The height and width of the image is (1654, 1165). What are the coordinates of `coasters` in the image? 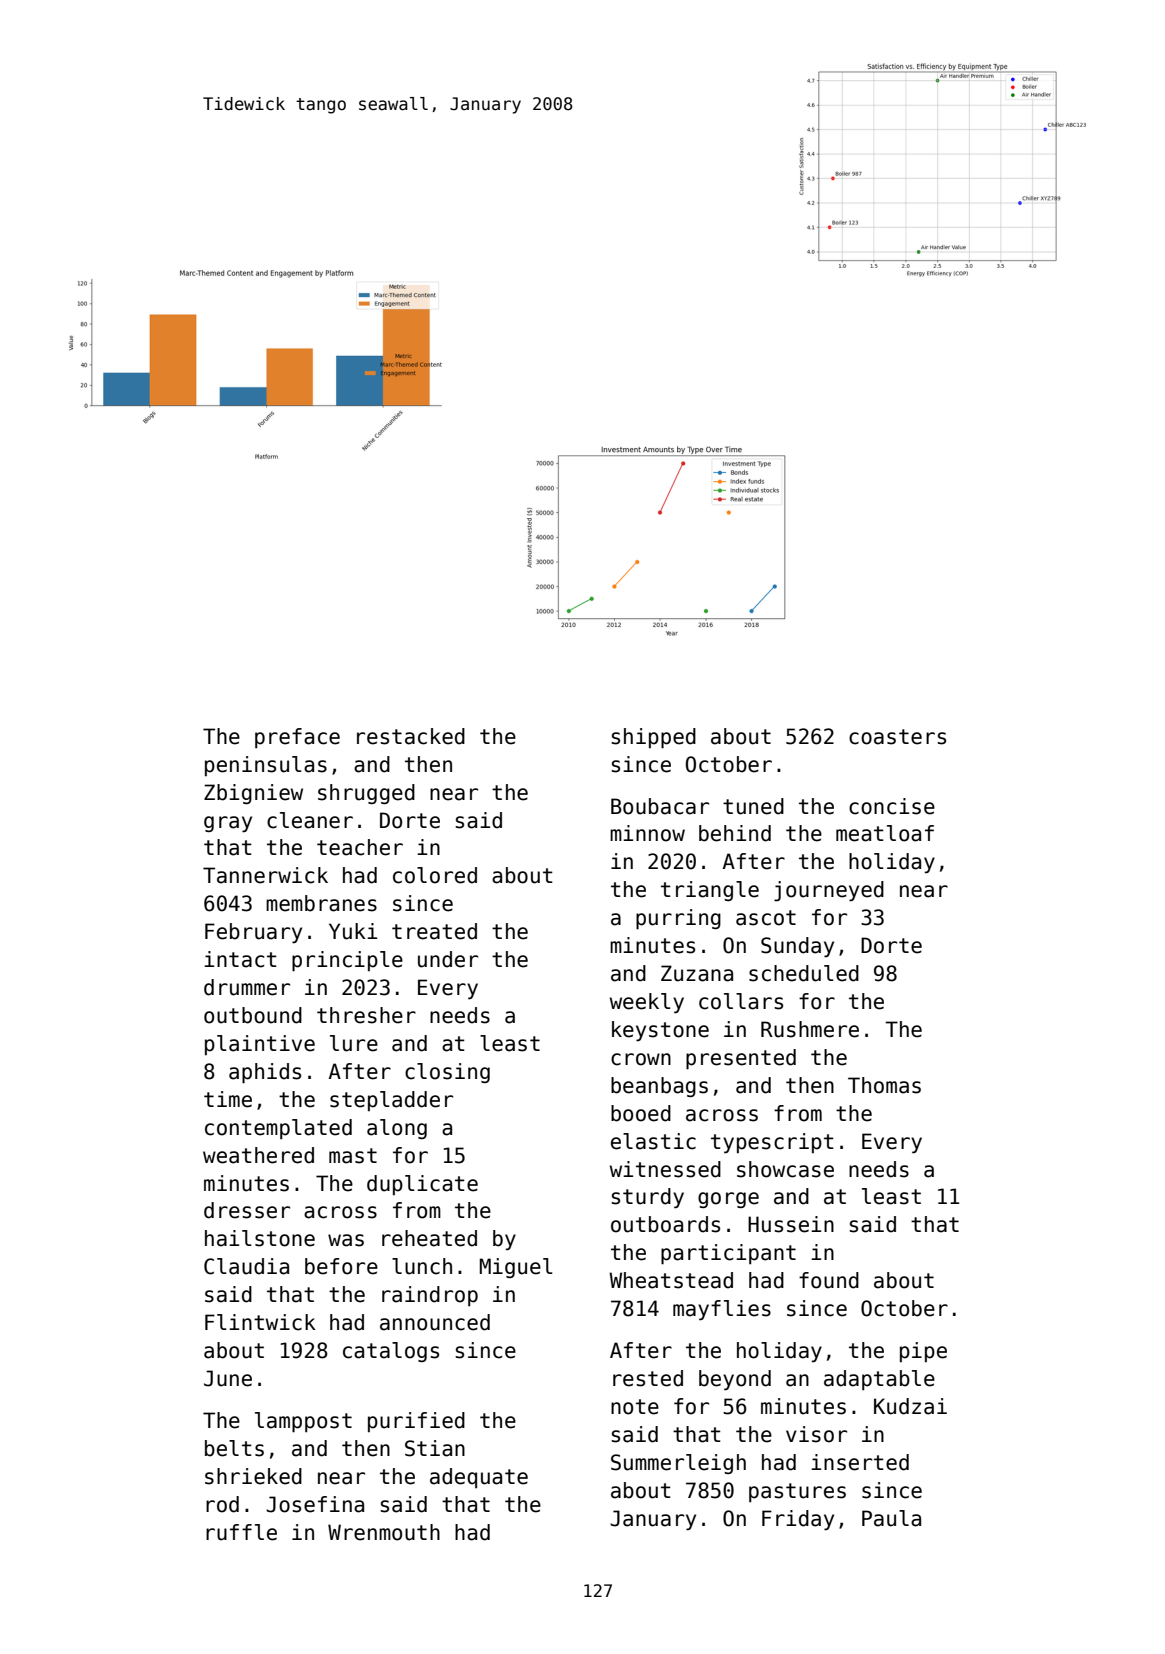 It's located at (897, 737).
